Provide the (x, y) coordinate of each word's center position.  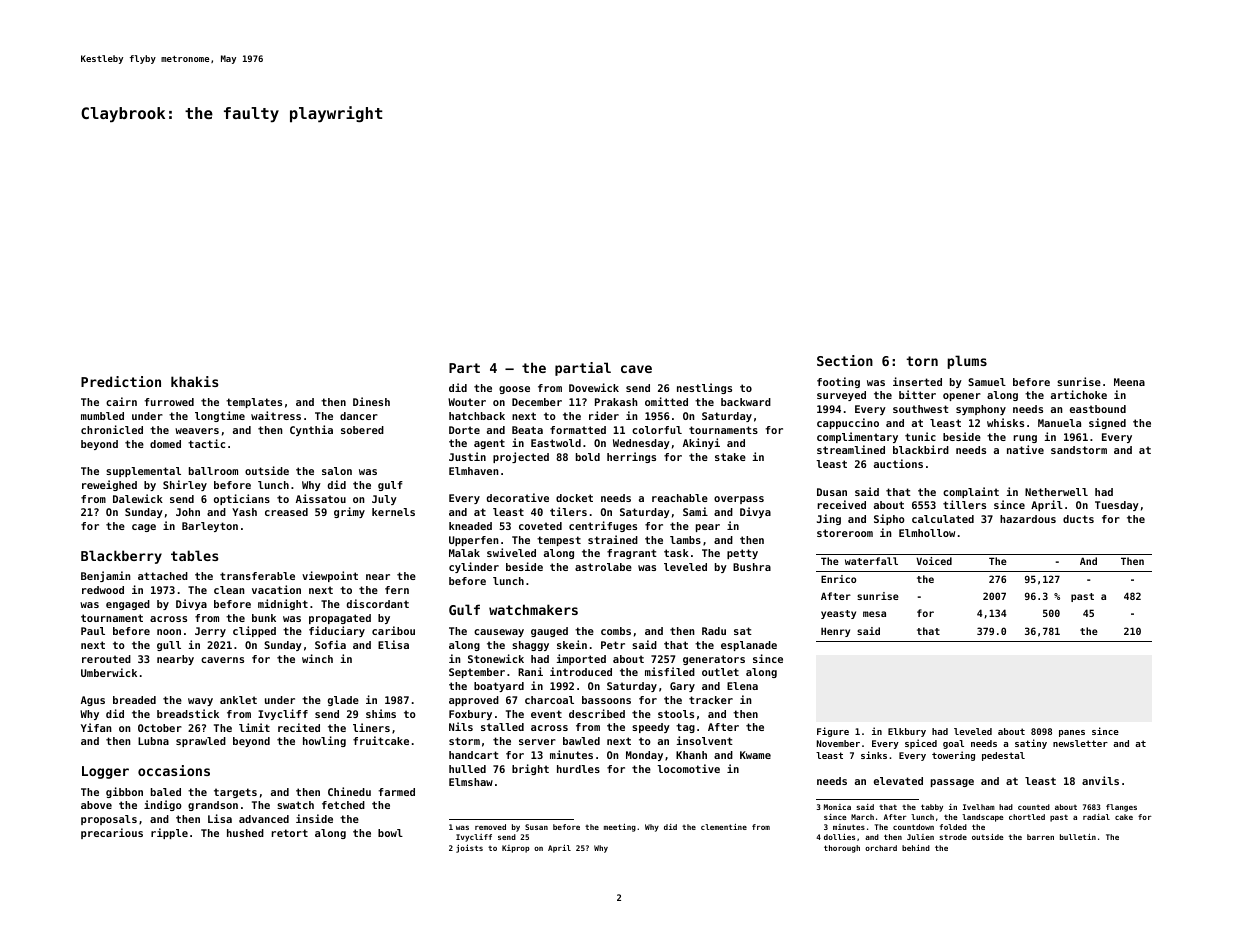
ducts (1078, 519)
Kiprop (515, 849)
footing (838, 382)
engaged (128, 605)
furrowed (169, 402)
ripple (169, 833)
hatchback (477, 416)
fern (397, 590)
